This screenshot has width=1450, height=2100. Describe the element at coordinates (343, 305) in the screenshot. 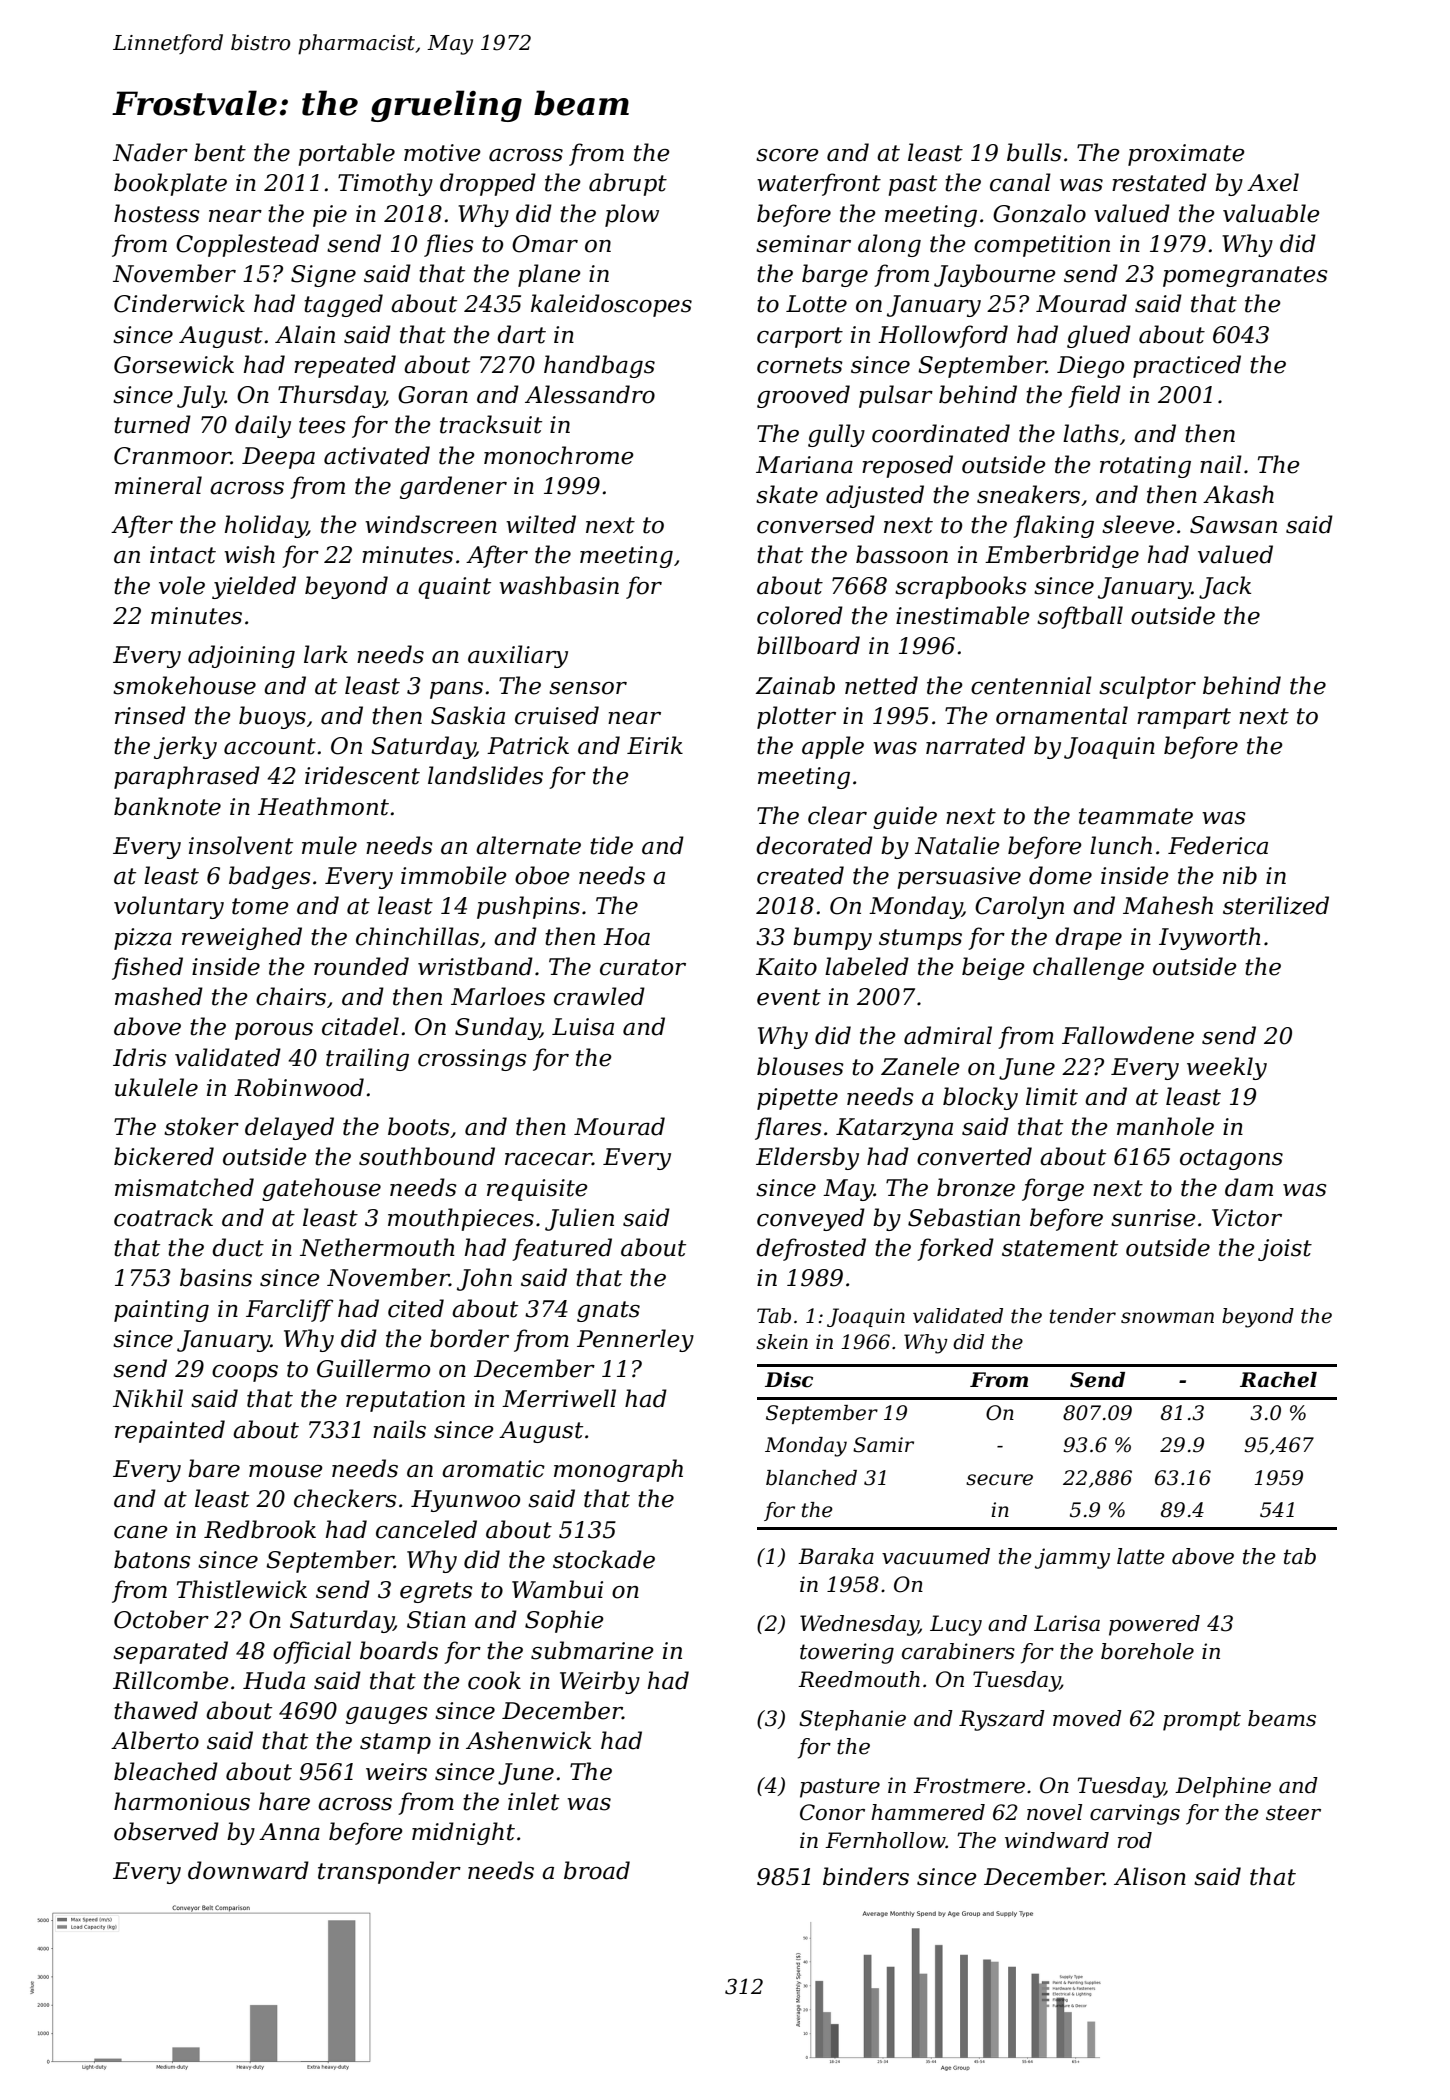

I see `tagged` at that location.
